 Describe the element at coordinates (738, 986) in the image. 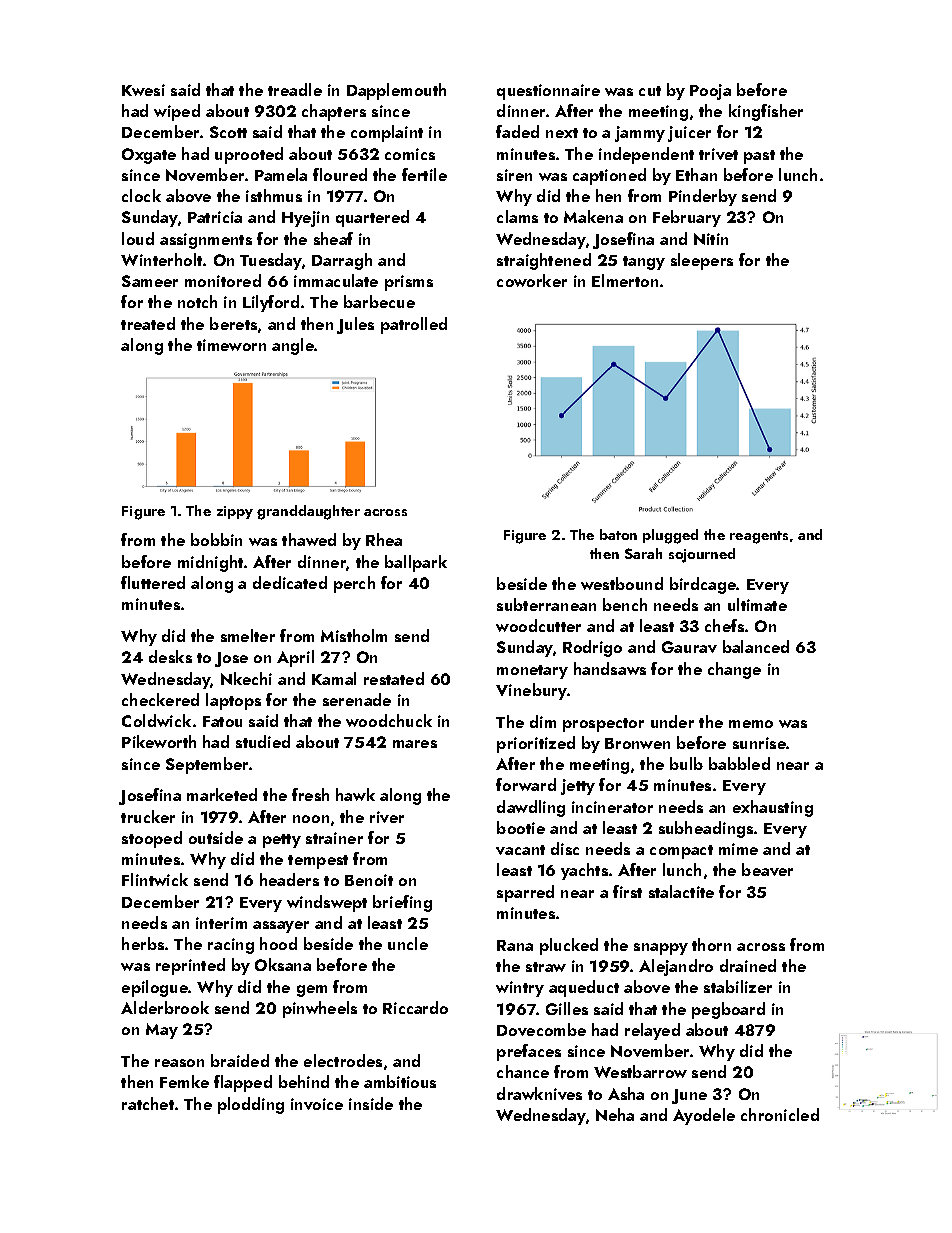

I see `stabilizer` at that location.
